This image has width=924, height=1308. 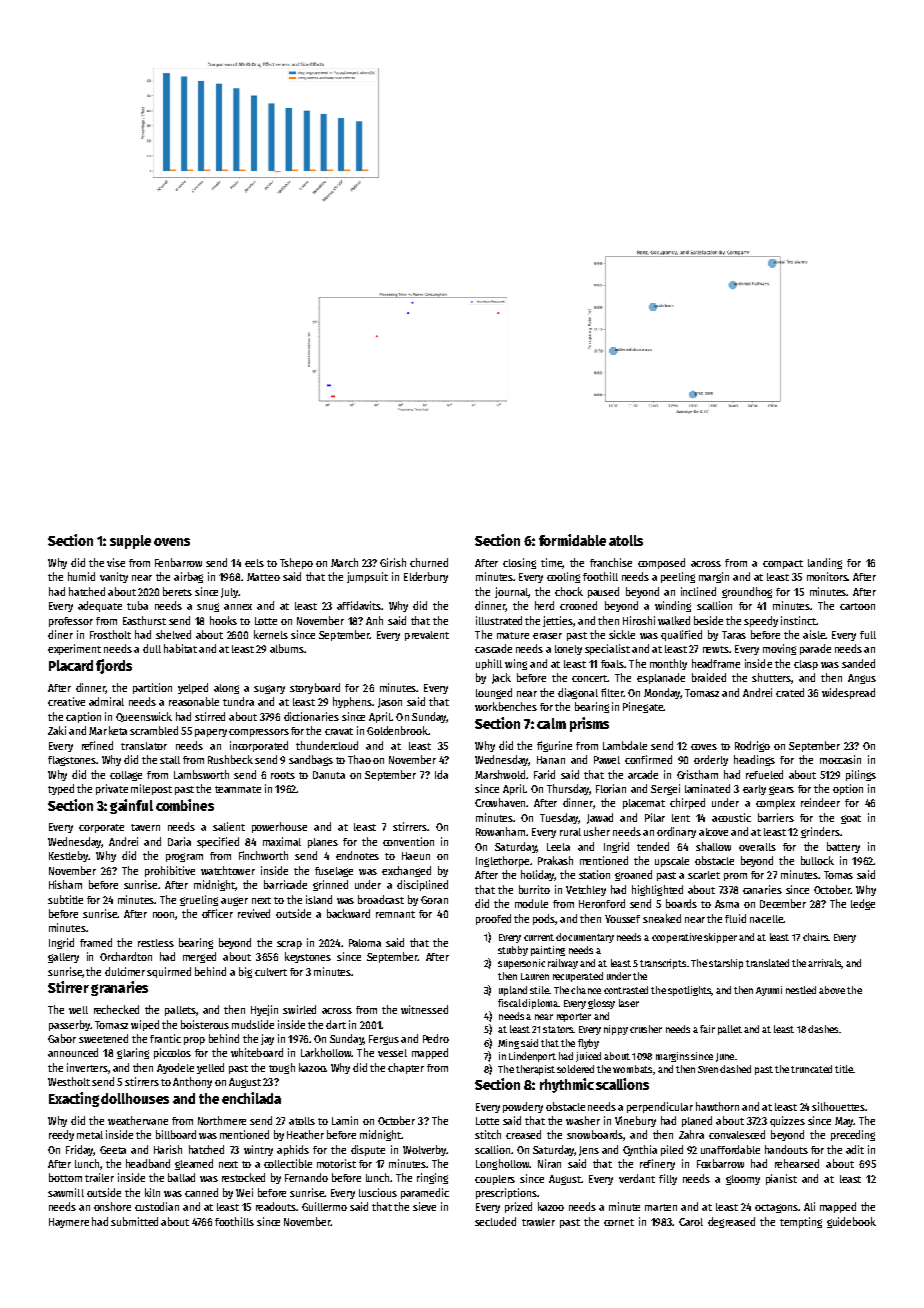 I want to click on Asma, so click(x=727, y=904).
